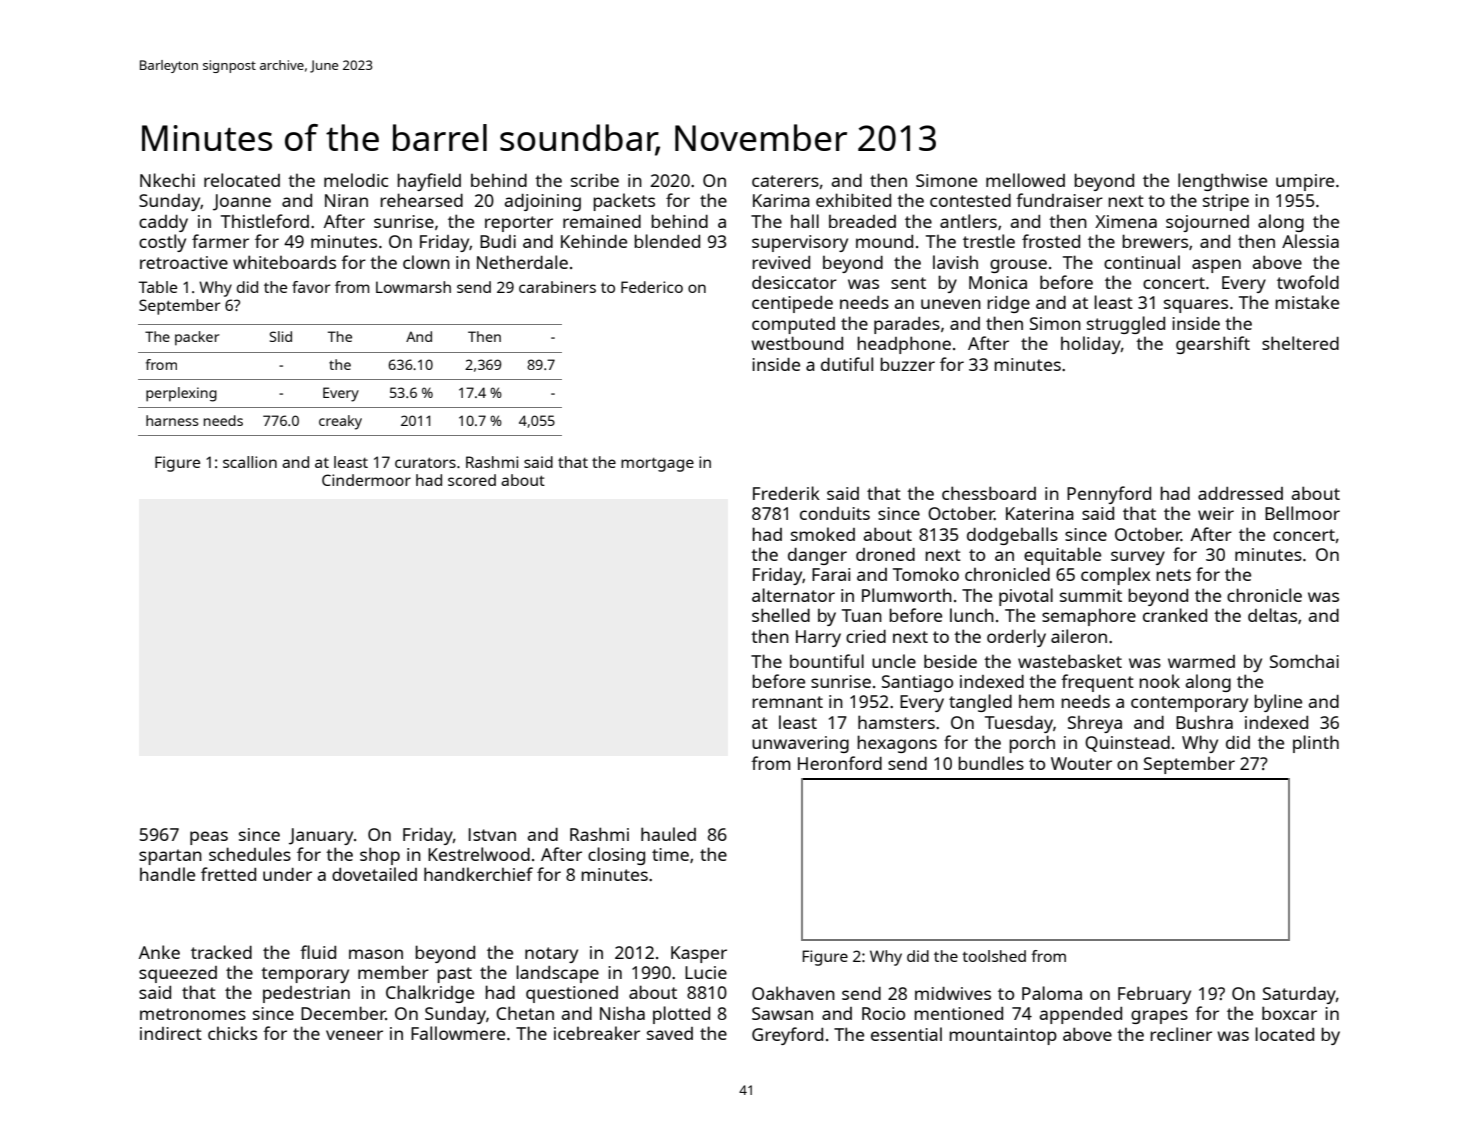  I want to click on notary, so click(551, 955).
